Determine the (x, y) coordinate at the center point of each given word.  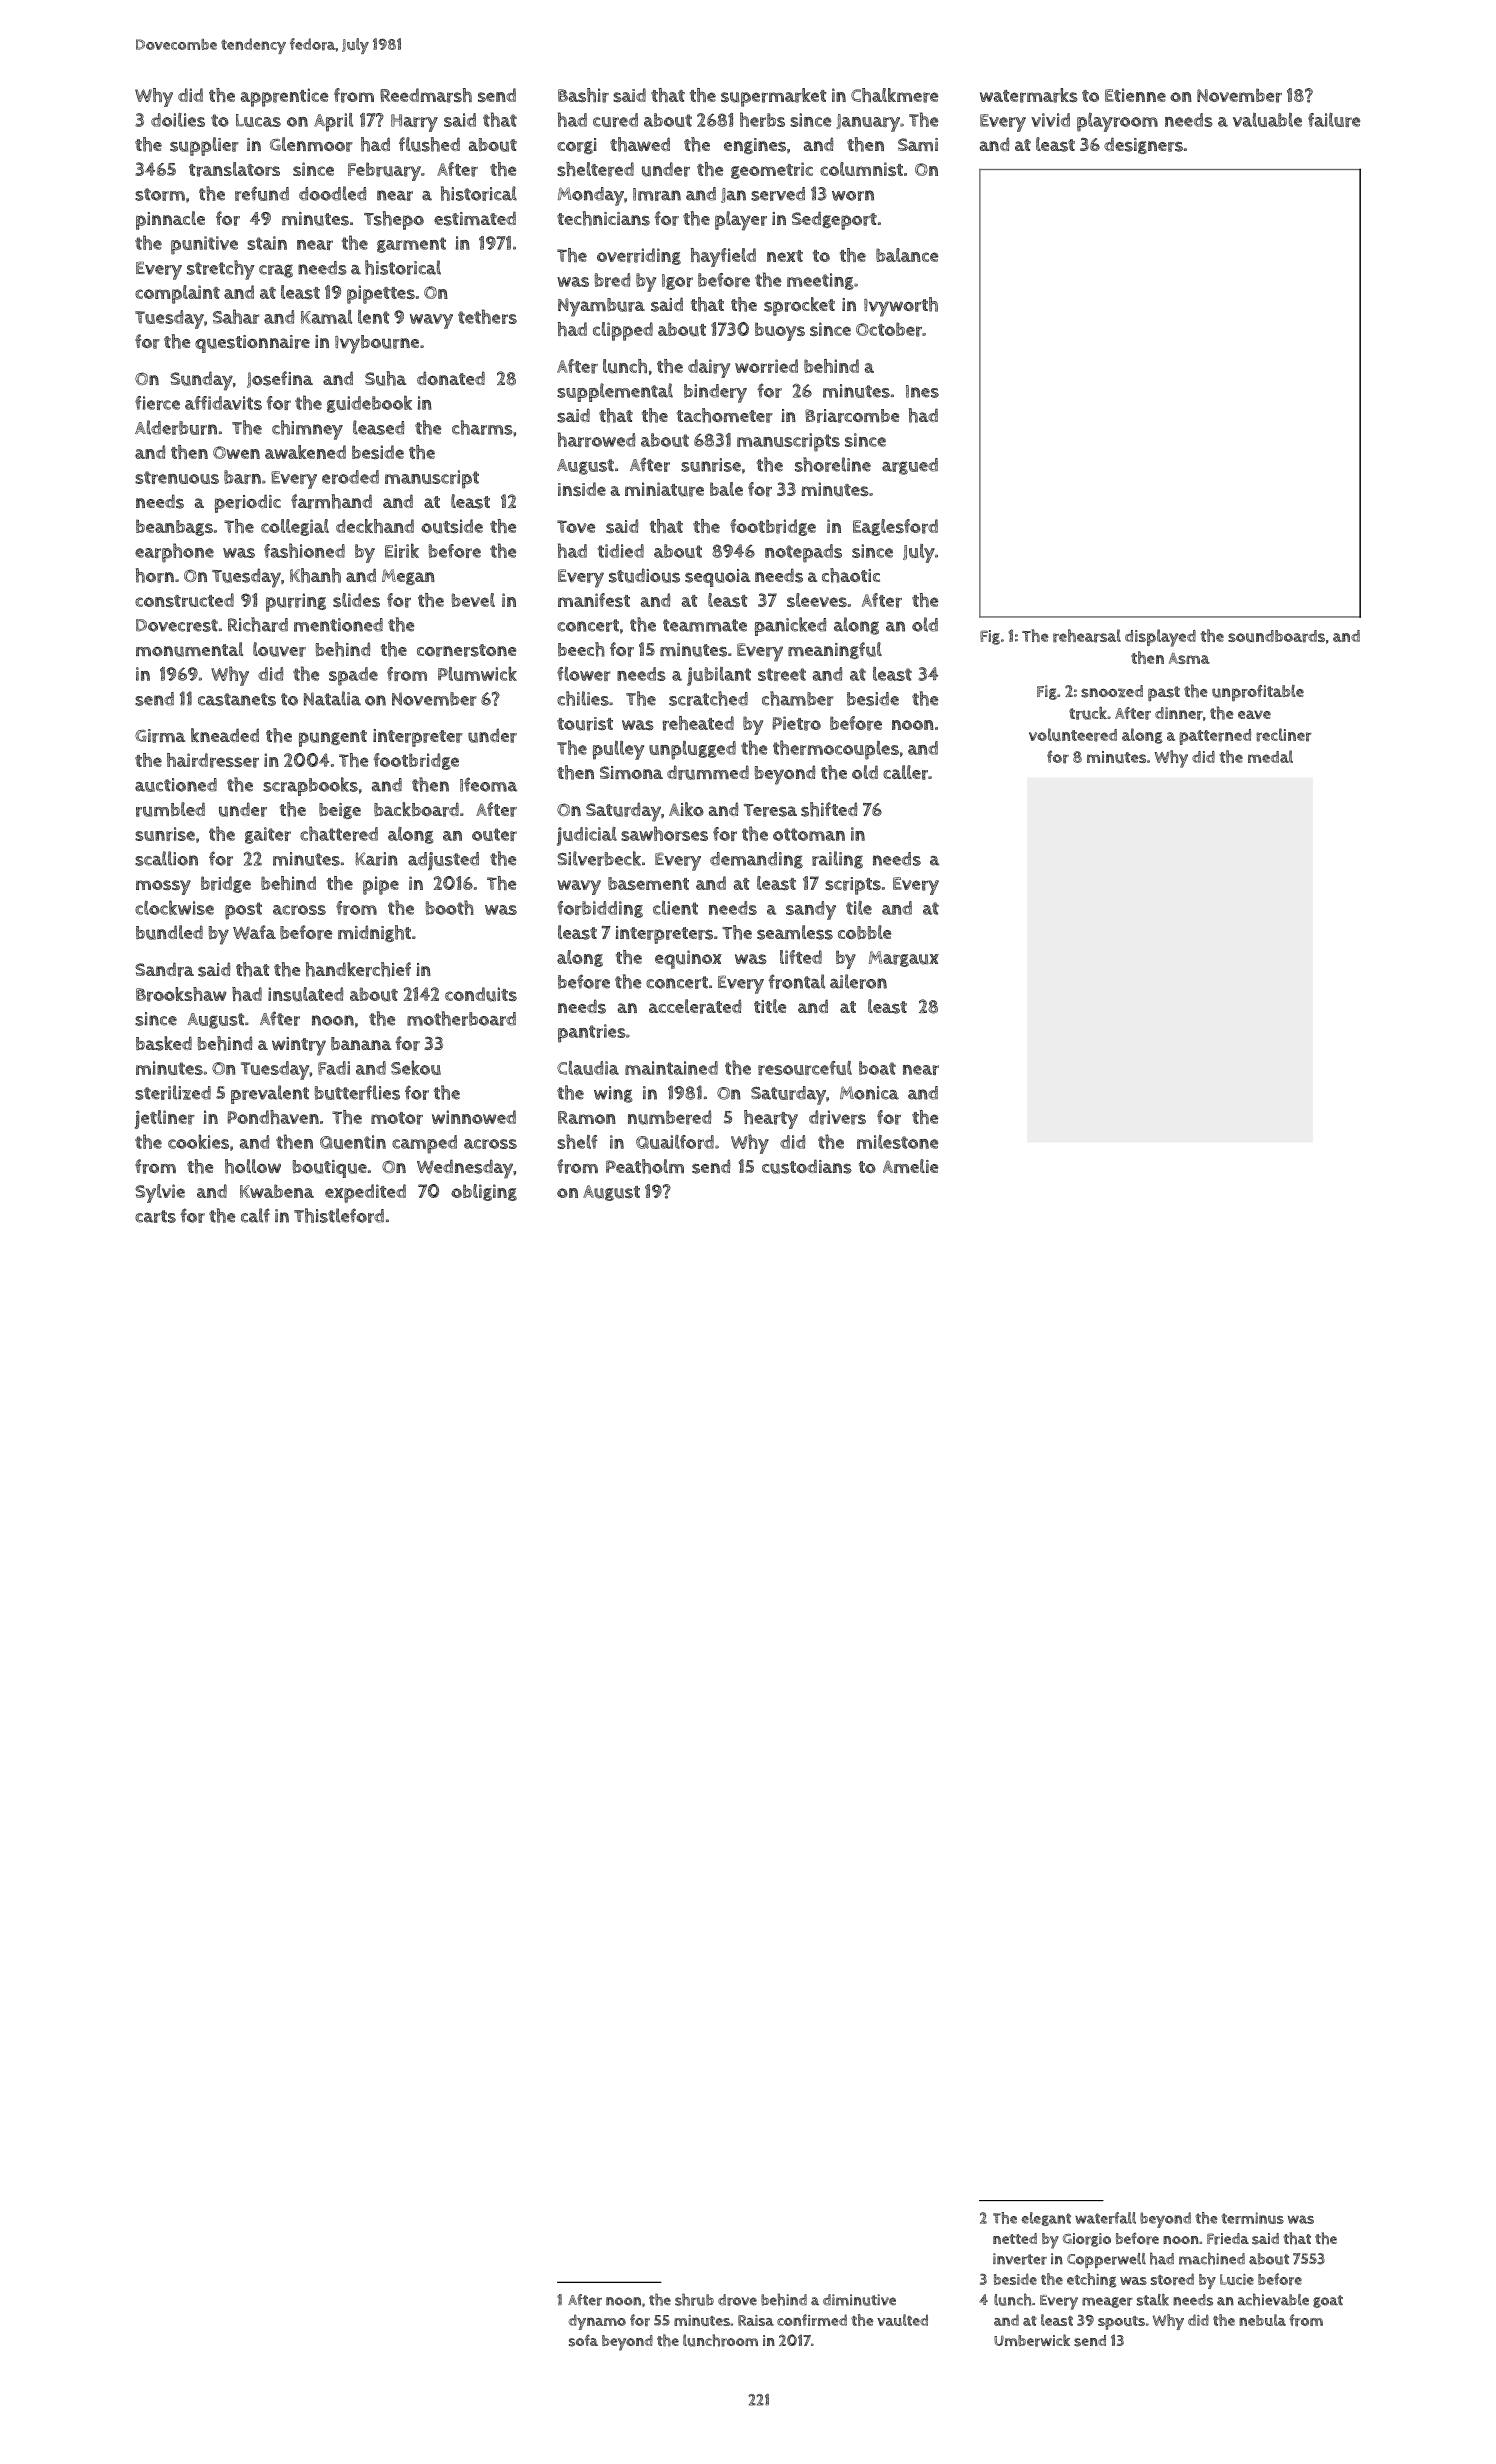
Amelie (910, 1166)
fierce (157, 403)
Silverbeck (599, 858)
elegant (1046, 2219)
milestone (897, 1142)
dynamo (597, 2322)
